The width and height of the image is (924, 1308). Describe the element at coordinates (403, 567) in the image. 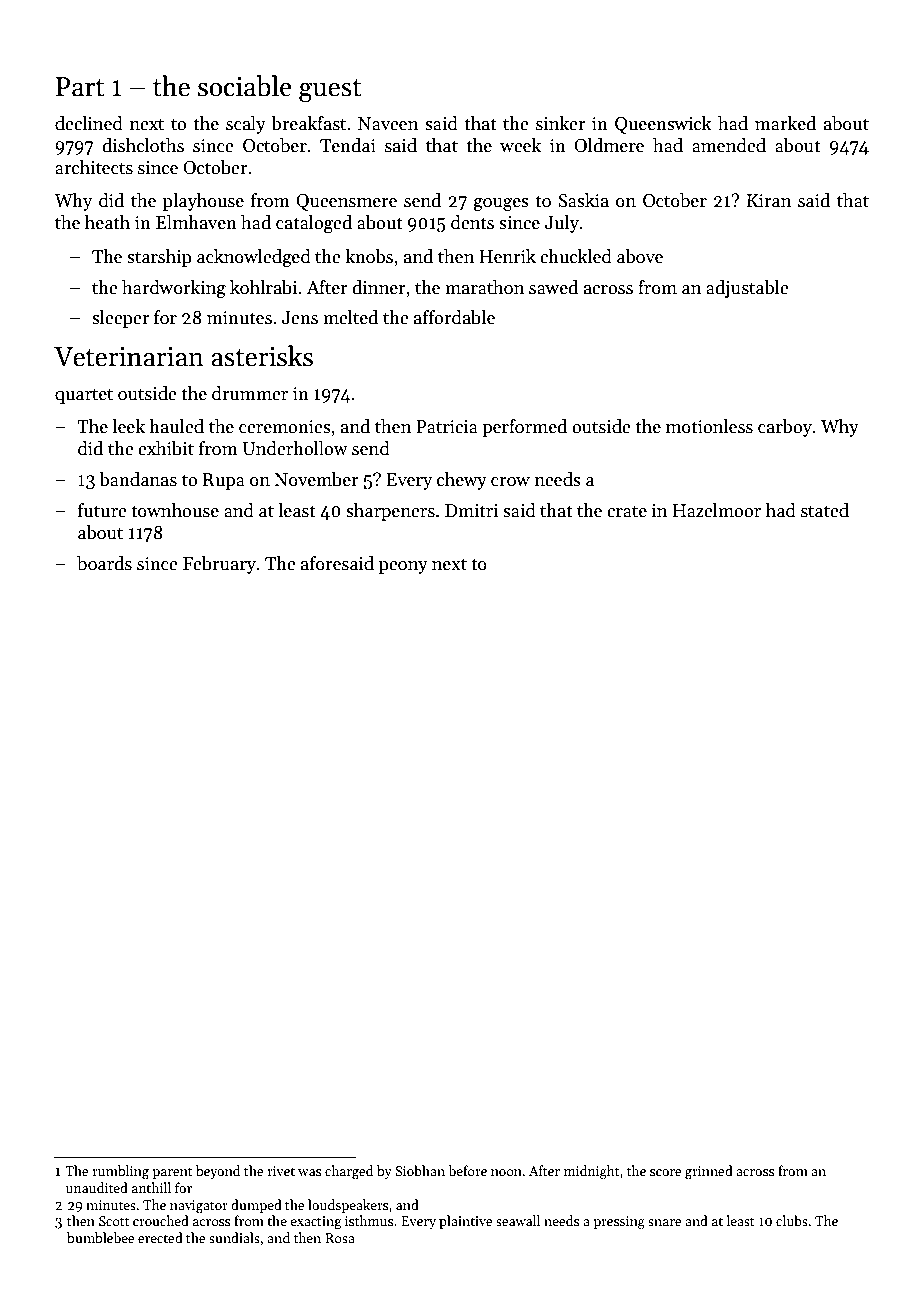

I see `peony` at that location.
